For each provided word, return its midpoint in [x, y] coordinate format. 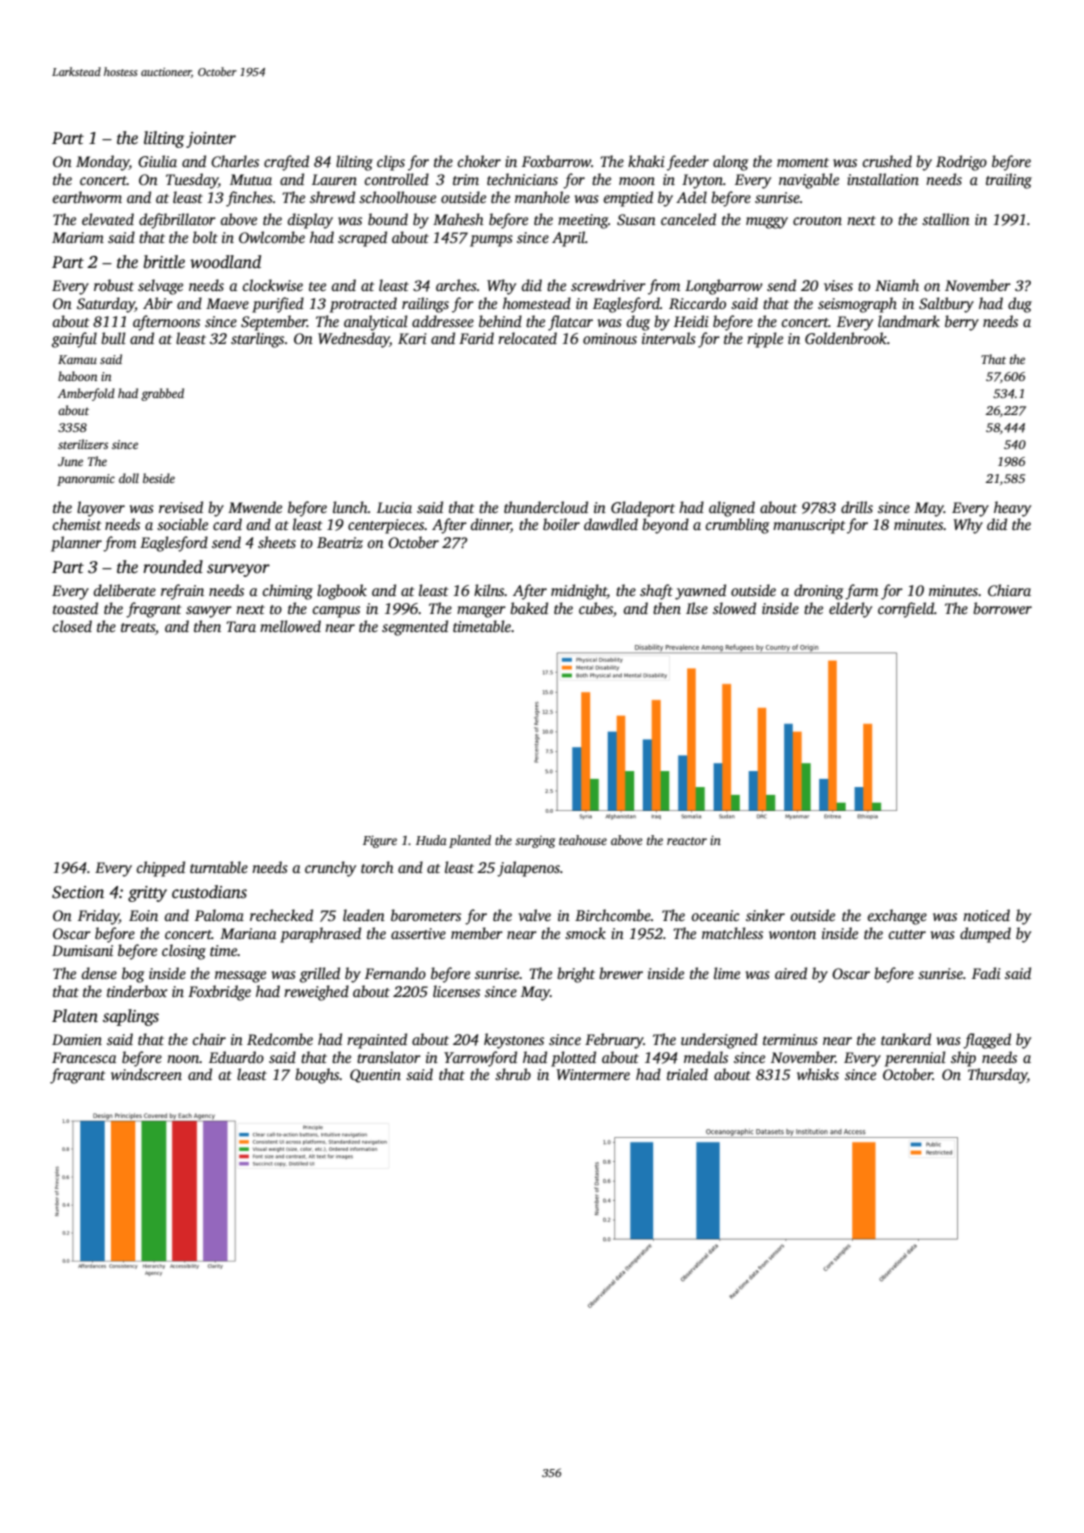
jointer [211, 140]
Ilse [697, 608]
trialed [687, 1074]
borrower [1002, 608]
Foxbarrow [556, 161]
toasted [75, 608]
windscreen [146, 1074]
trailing [1009, 181]
